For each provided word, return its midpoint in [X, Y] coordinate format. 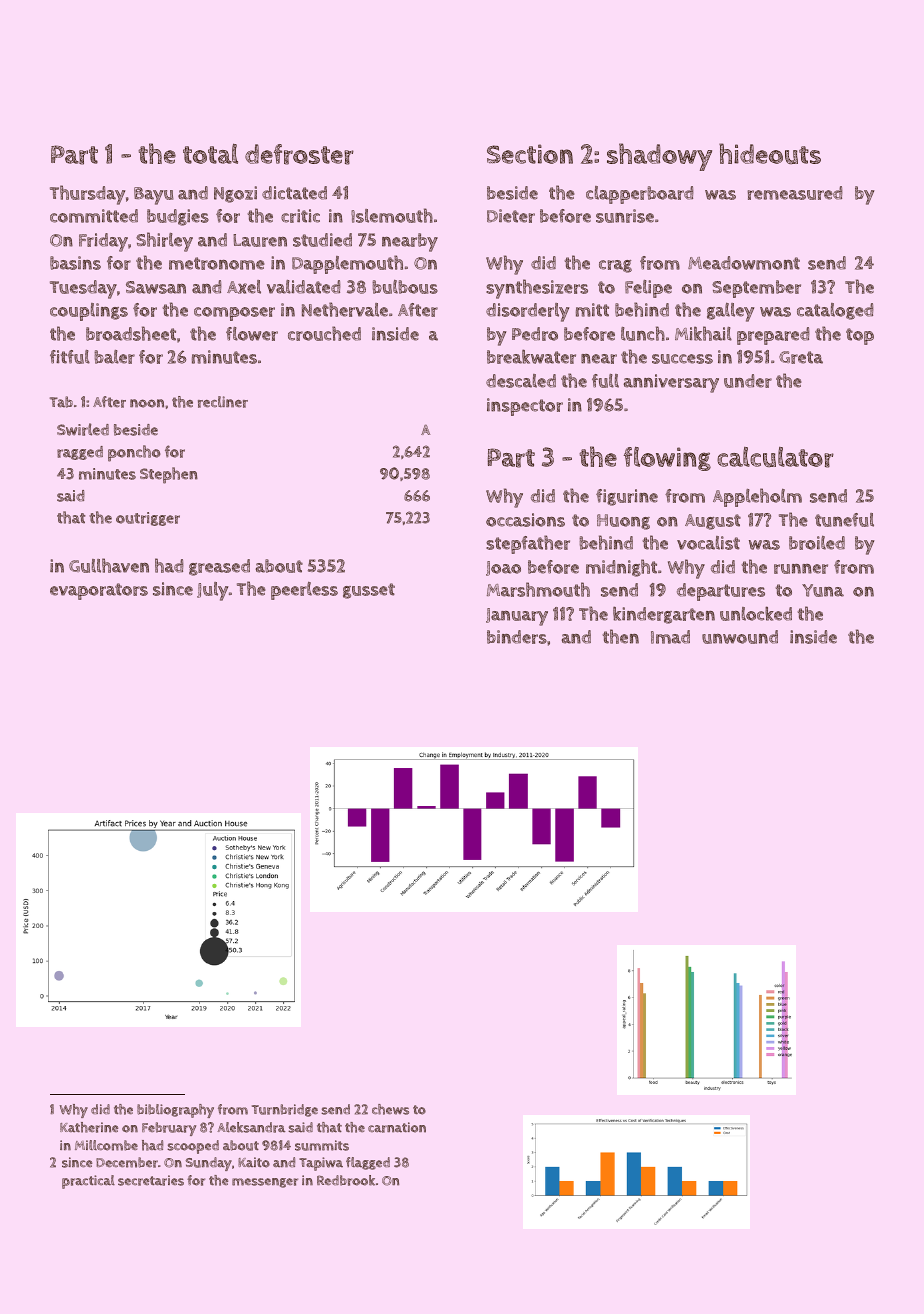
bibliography [175, 1111]
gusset [369, 591]
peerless [304, 591]
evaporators [99, 591]
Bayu [154, 196]
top [860, 336]
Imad [670, 637]
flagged [368, 1163]
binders [517, 637]
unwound [740, 637]
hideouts [770, 153]
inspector [525, 407]
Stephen [169, 475]
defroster [299, 154]
